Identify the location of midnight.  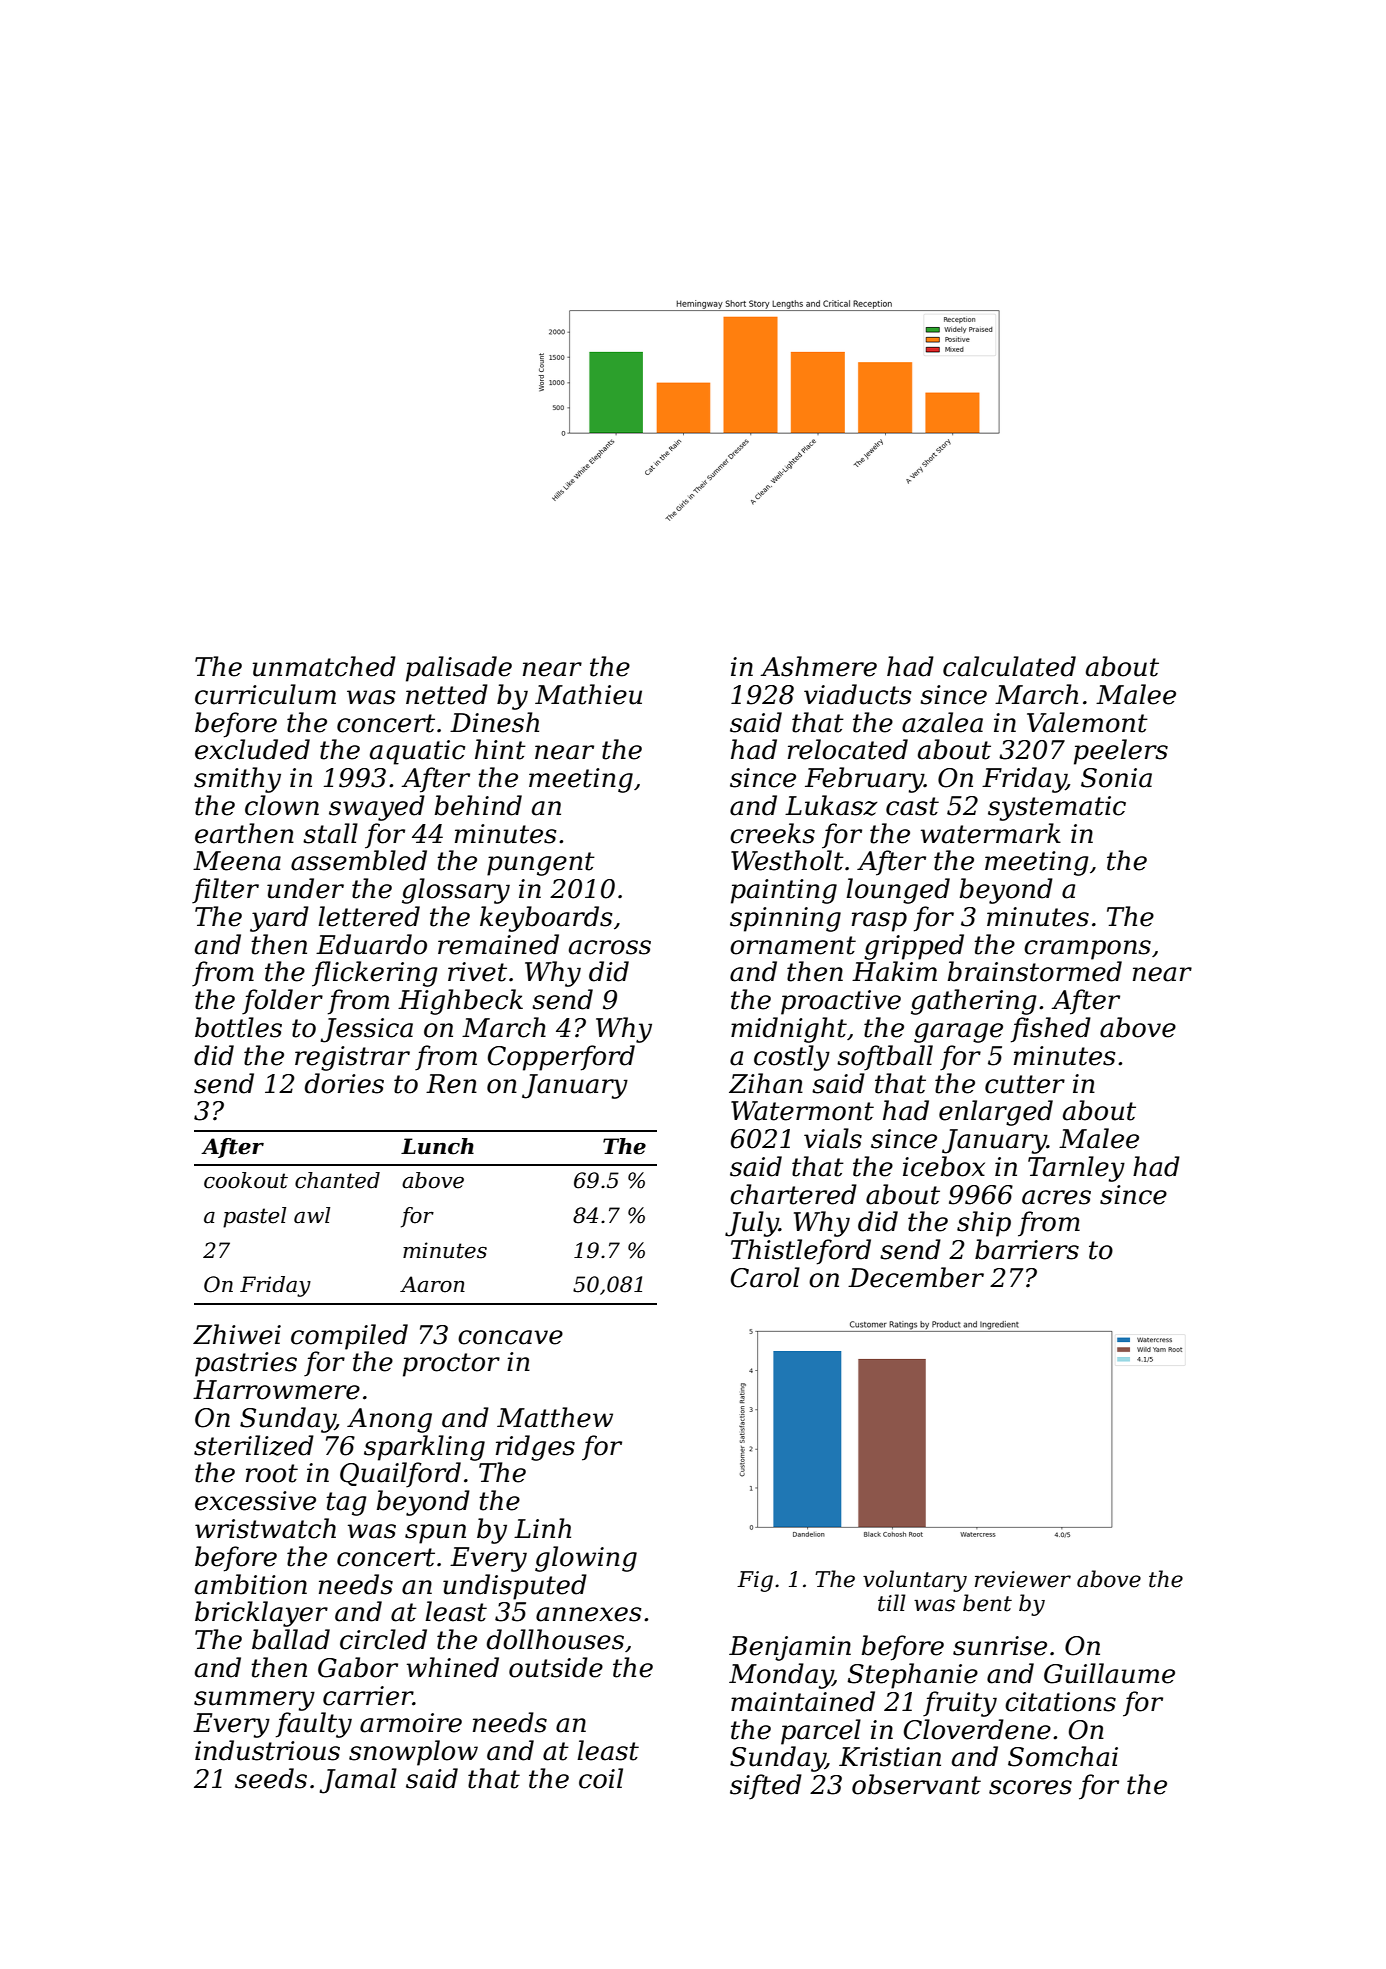
(789, 1030).
